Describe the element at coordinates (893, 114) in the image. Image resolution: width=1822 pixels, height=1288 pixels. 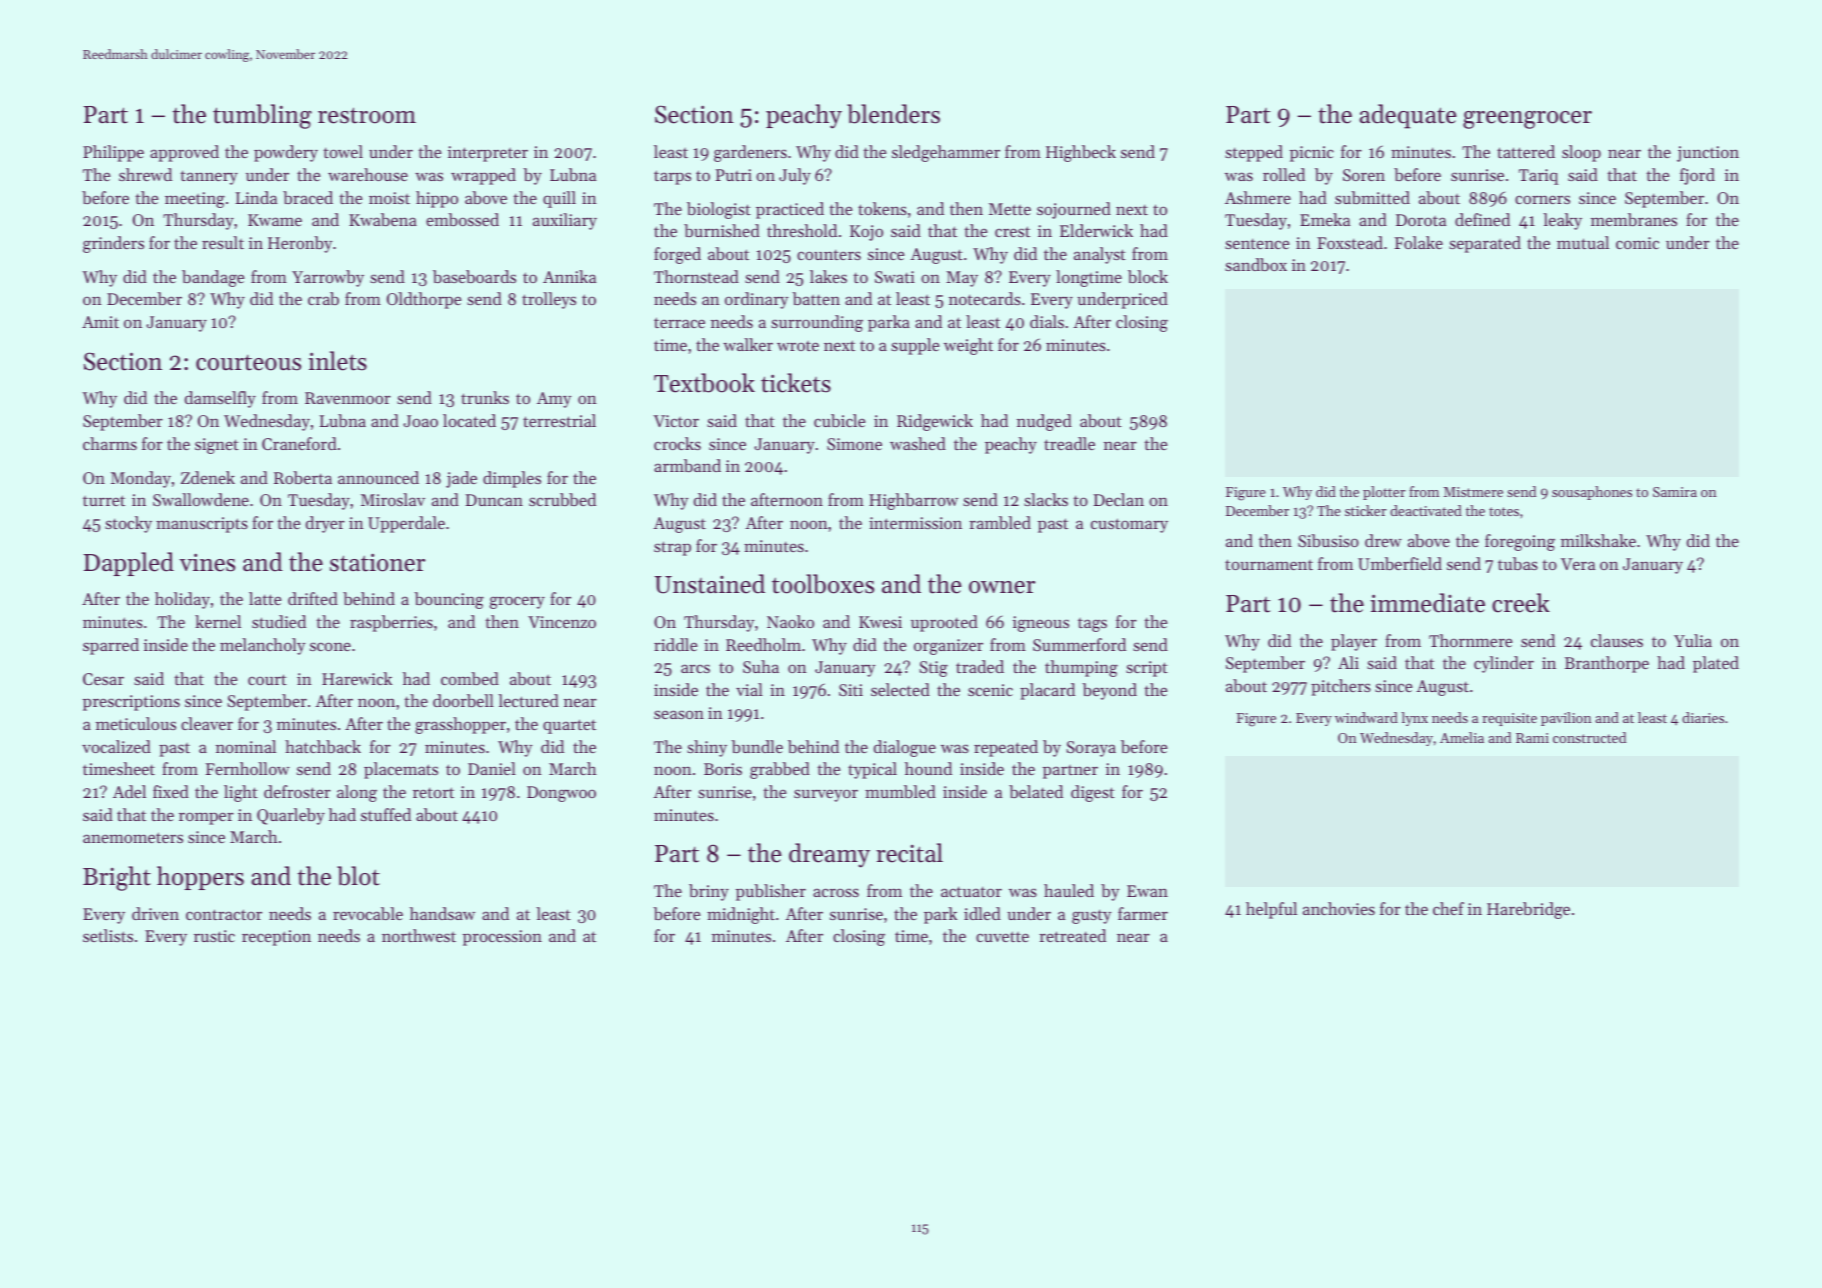
I see `blenders` at that location.
